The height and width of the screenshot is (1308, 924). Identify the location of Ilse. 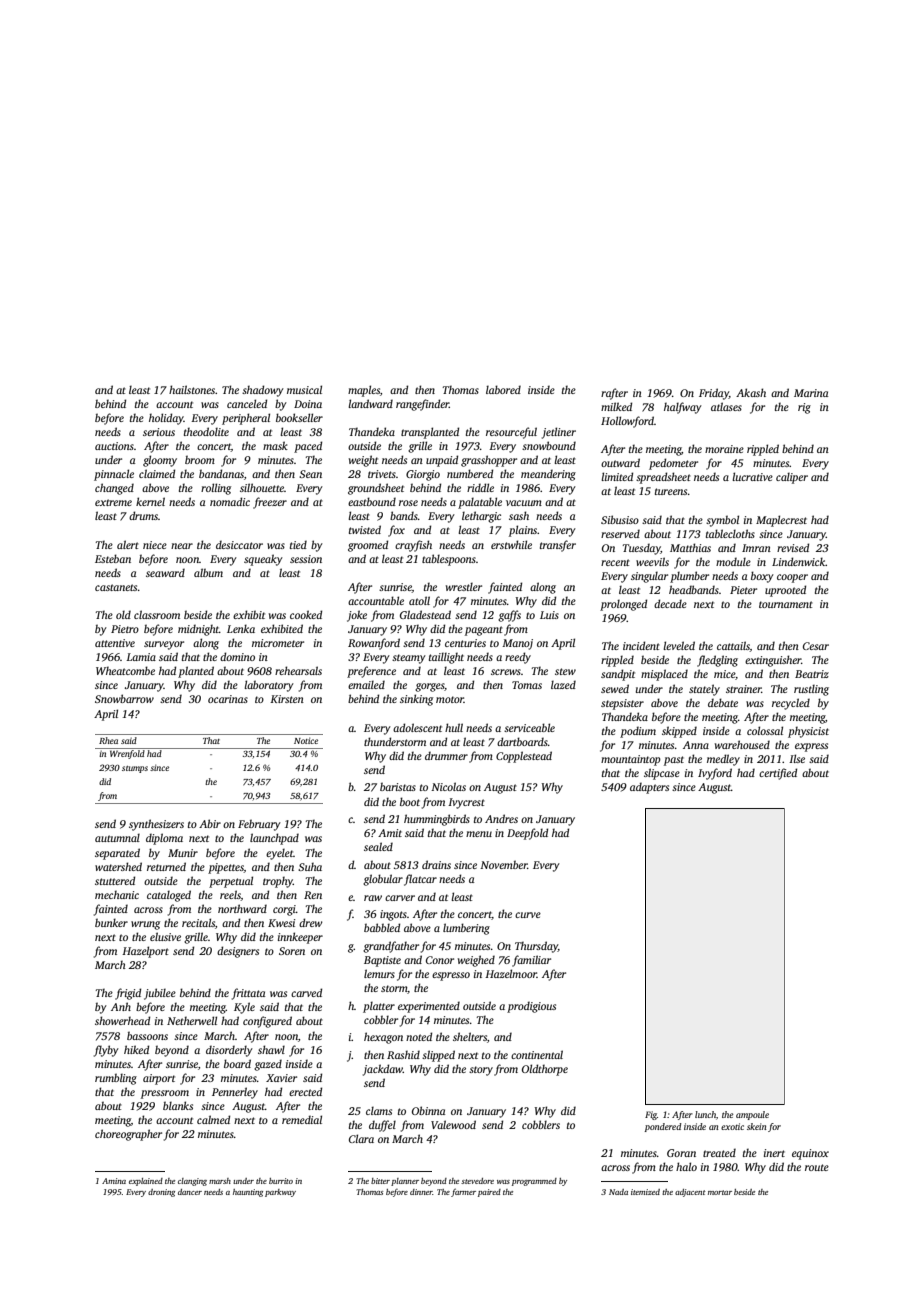
(797, 758).
